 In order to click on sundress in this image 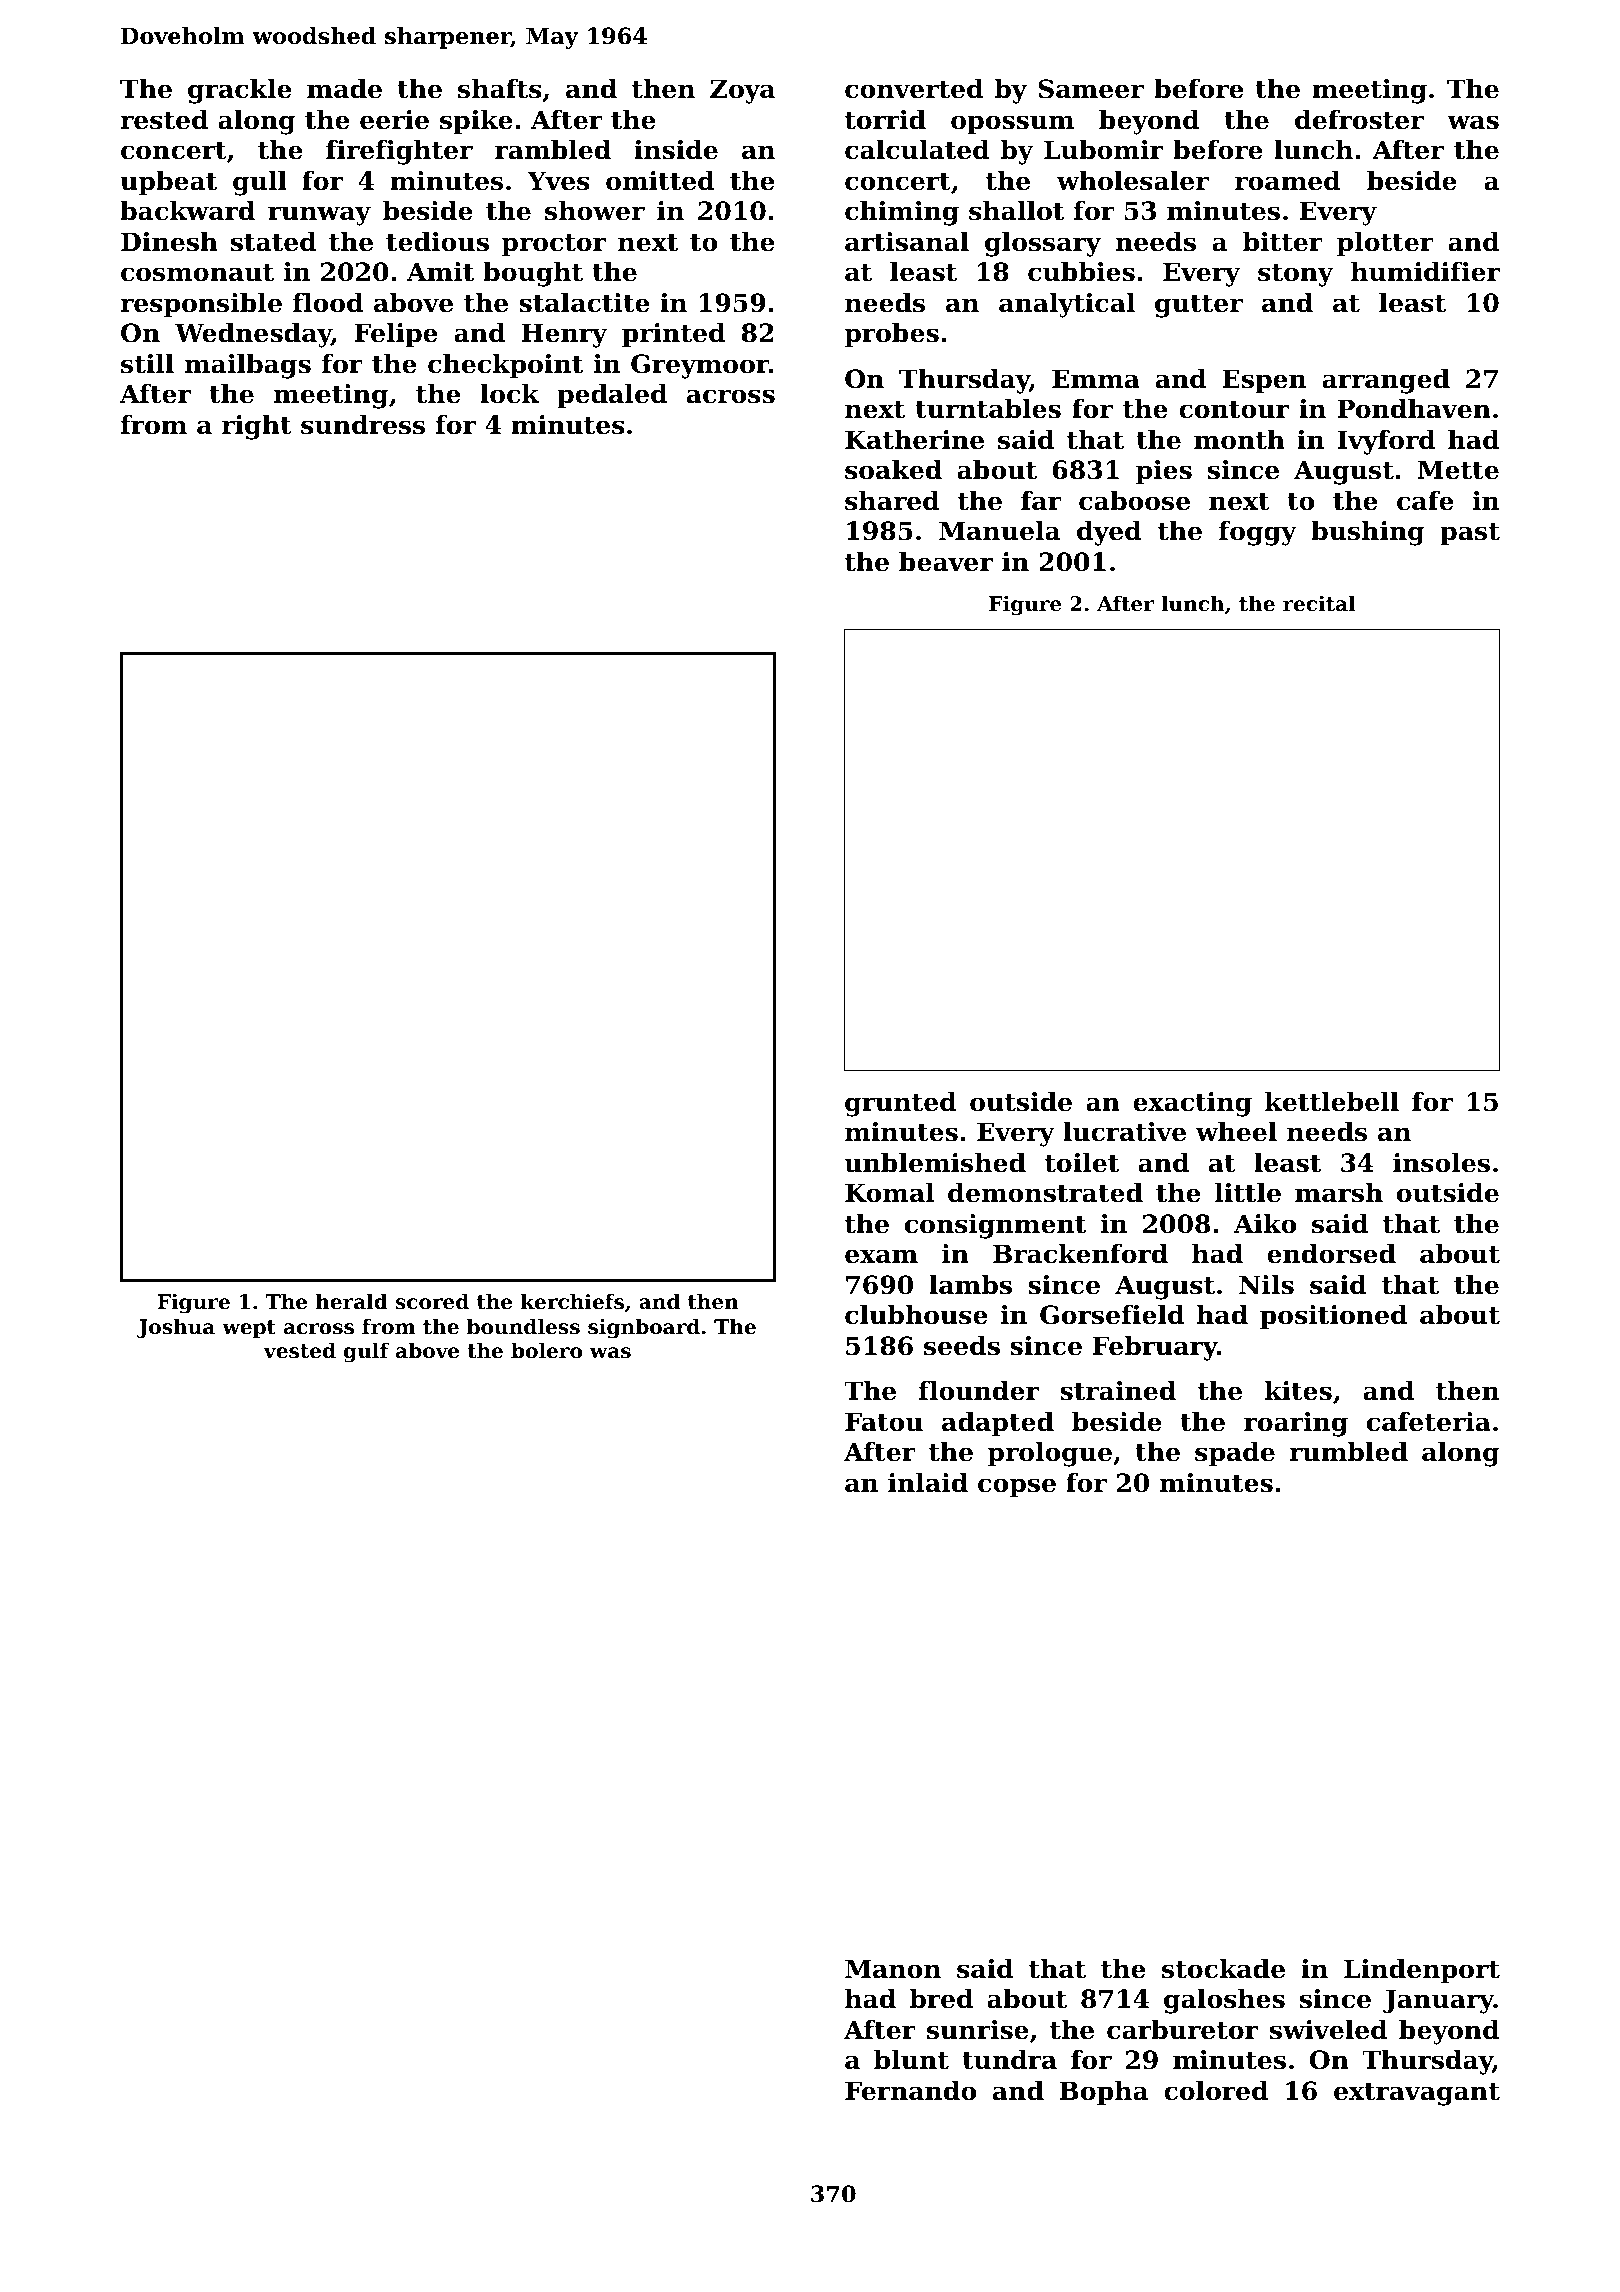, I will do `click(363, 425)`.
